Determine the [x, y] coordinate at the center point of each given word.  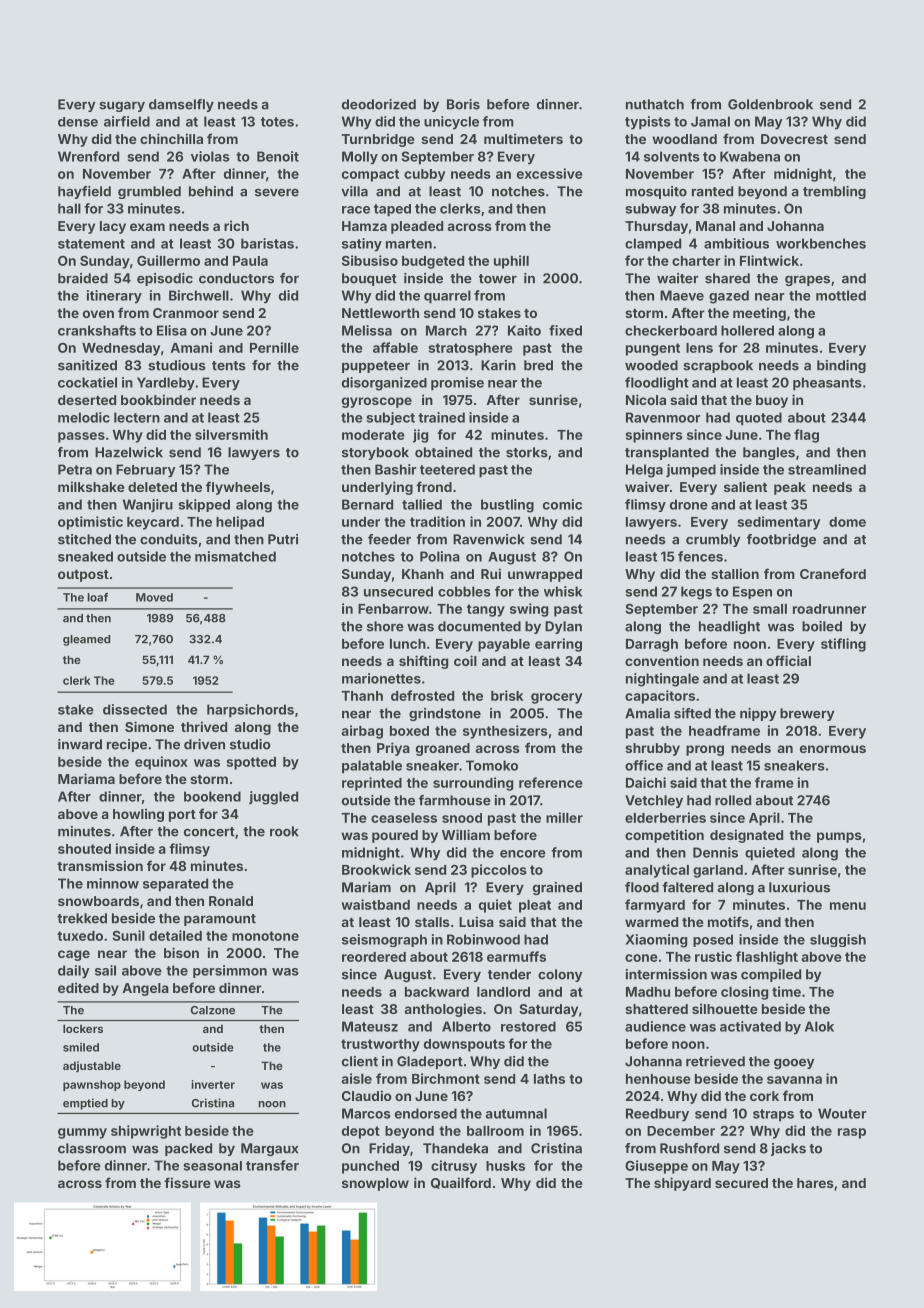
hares [815, 1183]
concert [209, 832]
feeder [389, 539]
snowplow [375, 1184]
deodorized [379, 104]
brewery [807, 714]
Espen [752, 592]
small [770, 609]
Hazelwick [129, 452]
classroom [92, 1148]
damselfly [181, 105]
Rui [491, 573]
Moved [154, 597]
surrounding [473, 784]
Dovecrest [794, 139]
